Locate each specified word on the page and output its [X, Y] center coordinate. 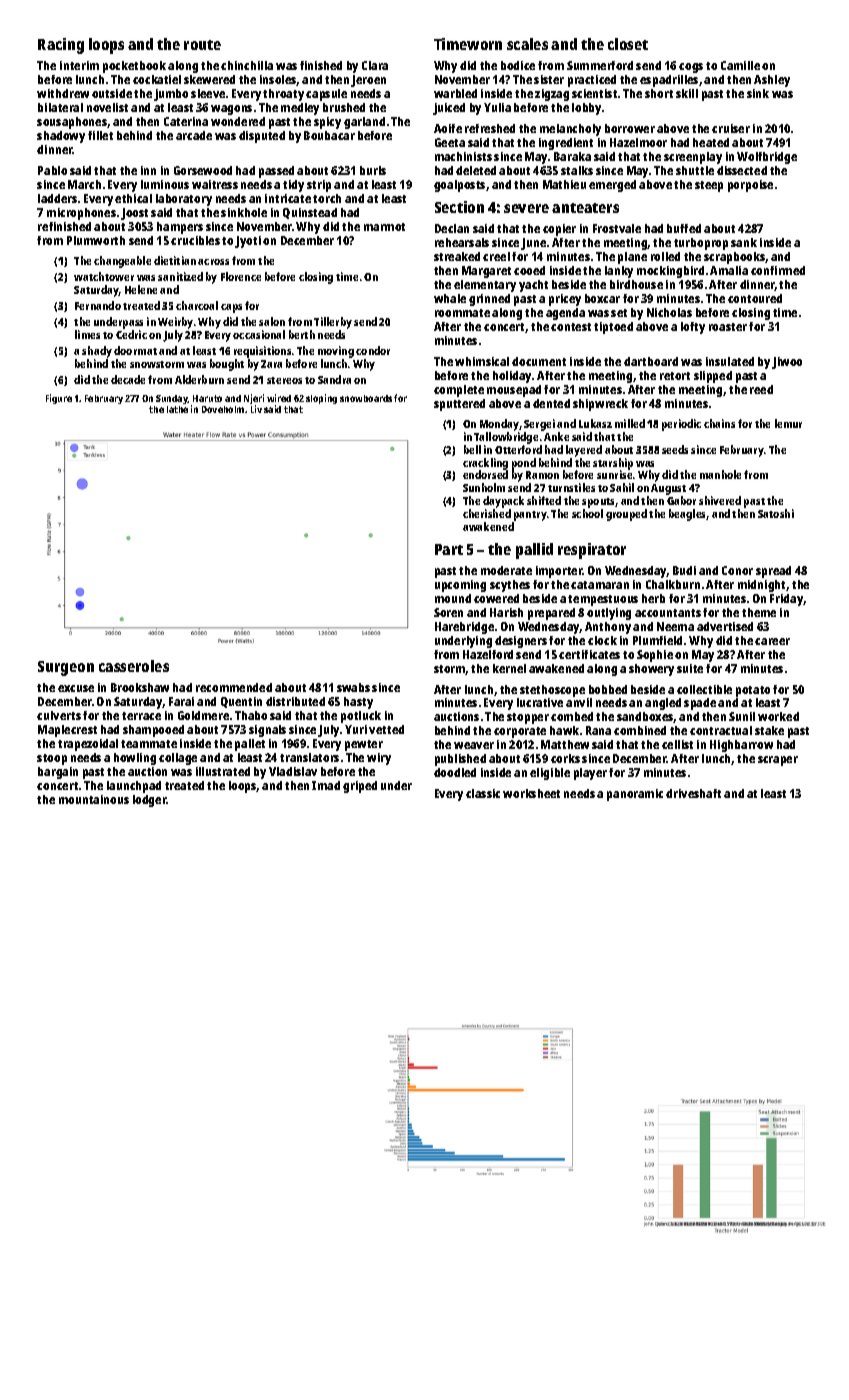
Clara [375, 65]
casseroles [134, 666]
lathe [177, 409]
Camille [740, 65]
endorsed [485, 475]
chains [719, 423]
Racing [61, 46]
